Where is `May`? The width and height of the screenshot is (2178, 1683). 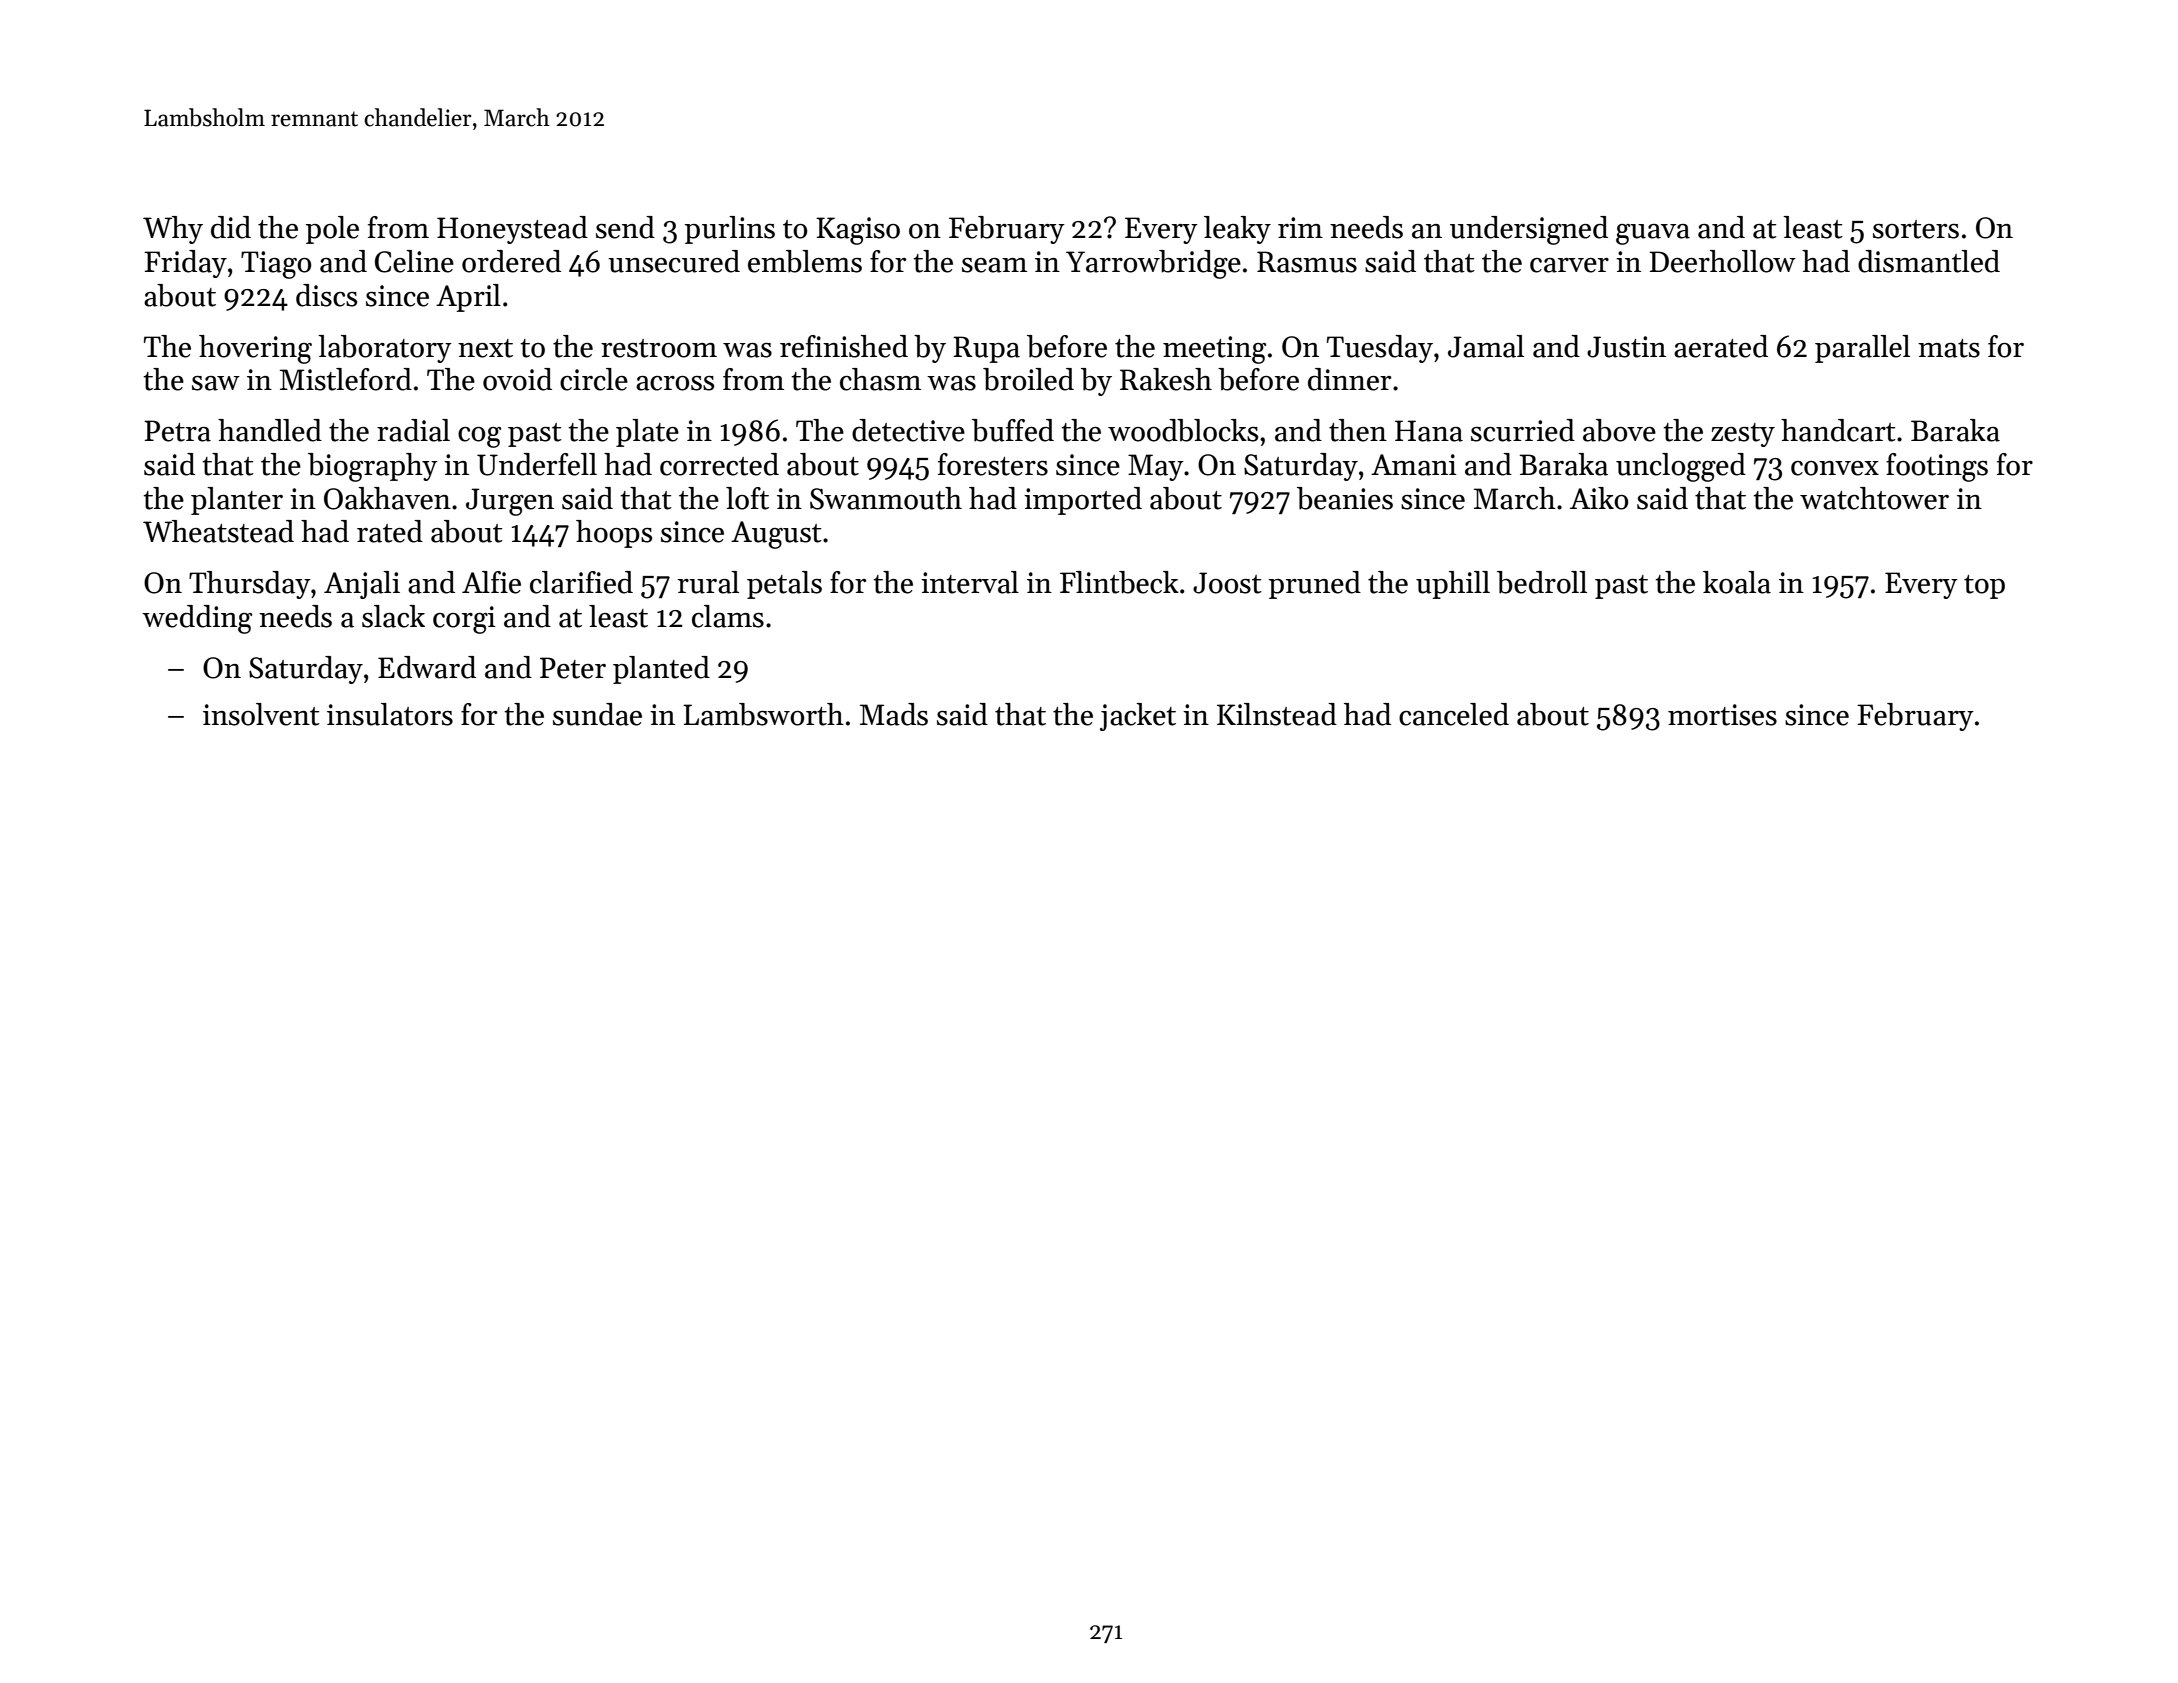 May is located at coordinates (1156, 467).
